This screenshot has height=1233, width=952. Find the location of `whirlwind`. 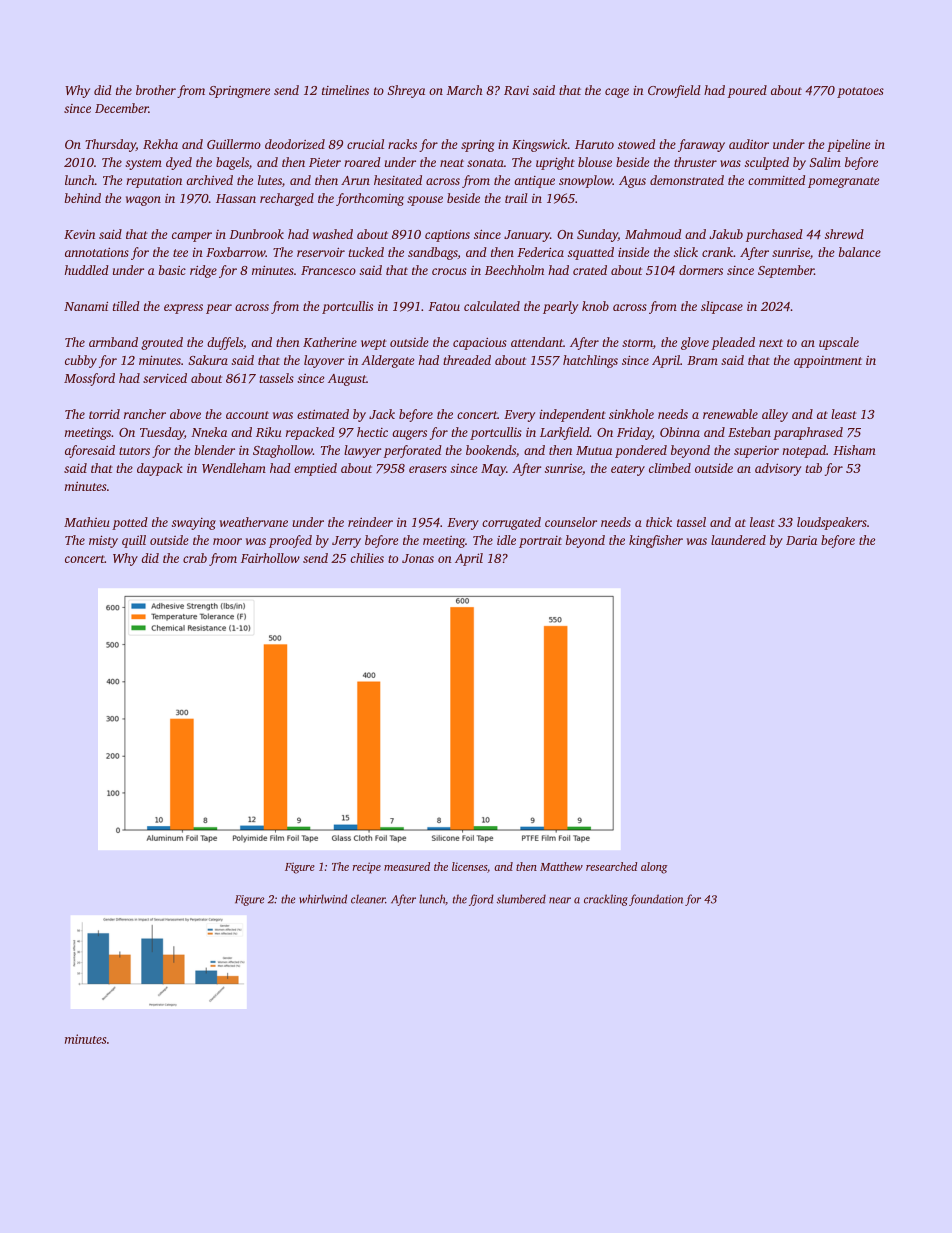

whirlwind is located at coordinates (323, 899).
